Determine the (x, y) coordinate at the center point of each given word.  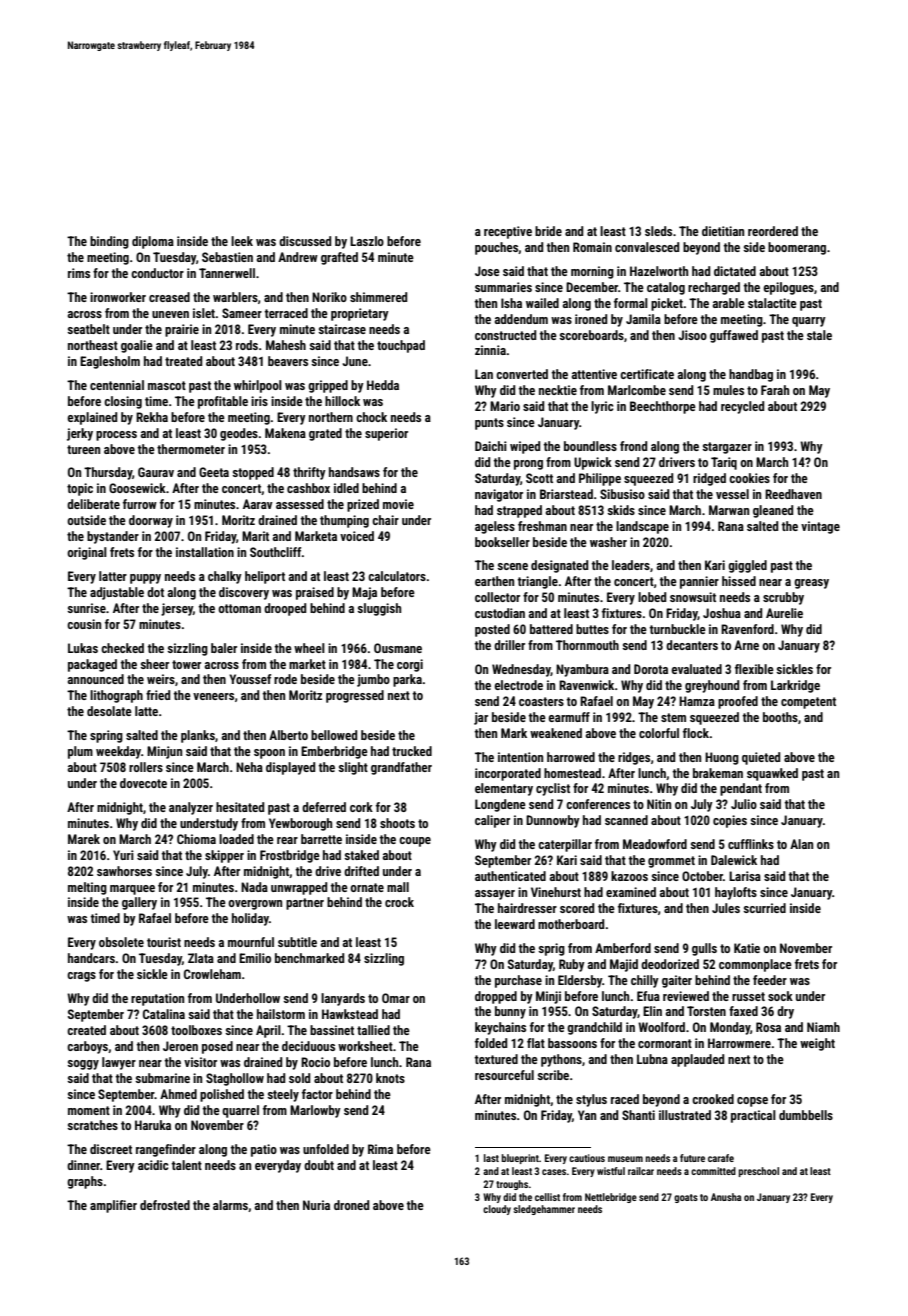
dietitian (723, 231)
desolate (109, 711)
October (702, 876)
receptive (508, 232)
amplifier (113, 1206)
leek (242, 241)
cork (361, 807)
